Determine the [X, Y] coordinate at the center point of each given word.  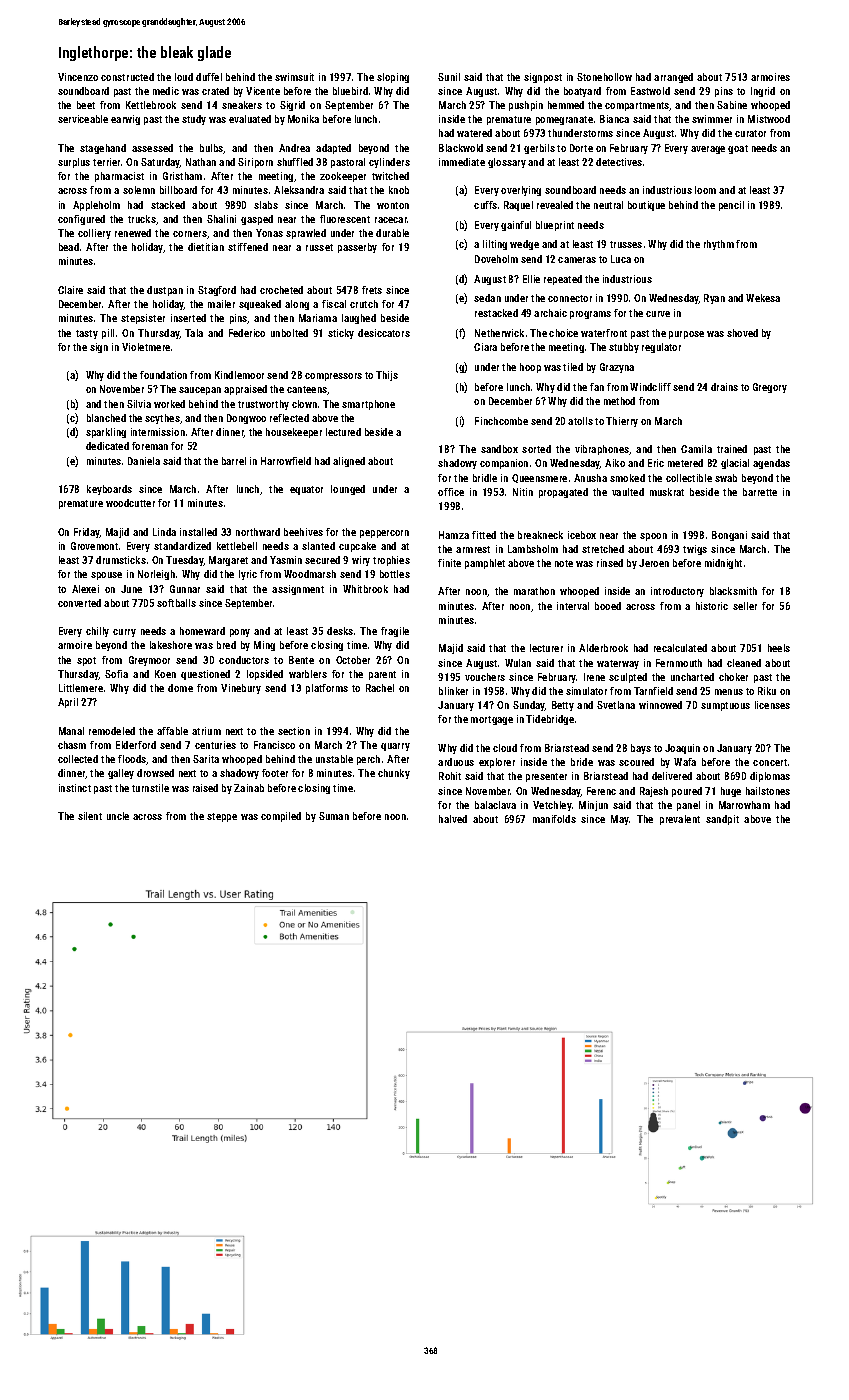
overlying [521, 191]
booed [608, 606]
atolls [580, 421]
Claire [70, 290]
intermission [158, 432]
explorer [497, 763]
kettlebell [237, 546]
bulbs [212, 149]
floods [132, 760]
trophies [391, 561]
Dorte [581, 148]
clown [304, 404]
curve [658, 314]
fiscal [334, 304]
